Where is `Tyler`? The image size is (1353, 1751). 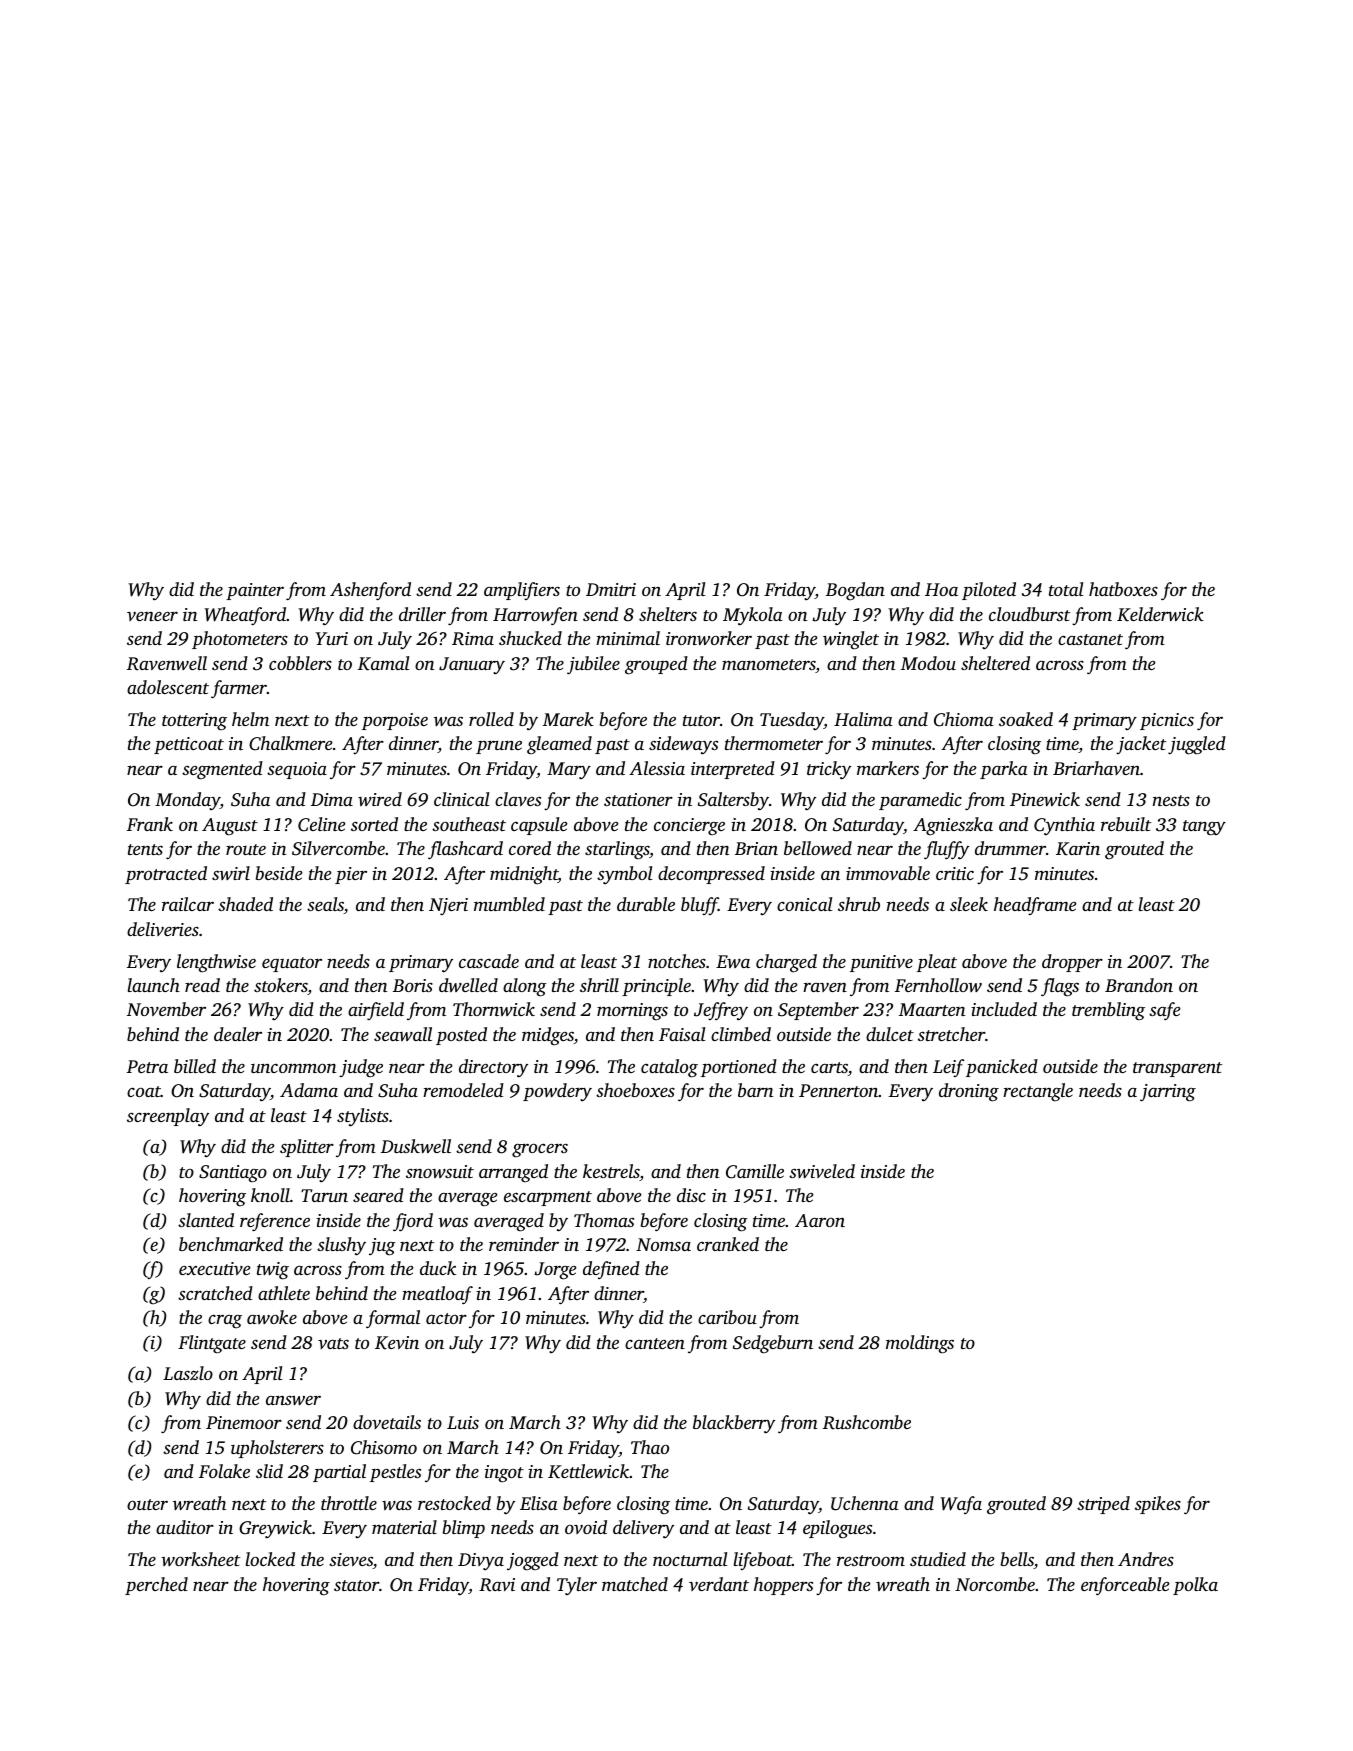
Tyler is located at coordinates (577, 1586).
